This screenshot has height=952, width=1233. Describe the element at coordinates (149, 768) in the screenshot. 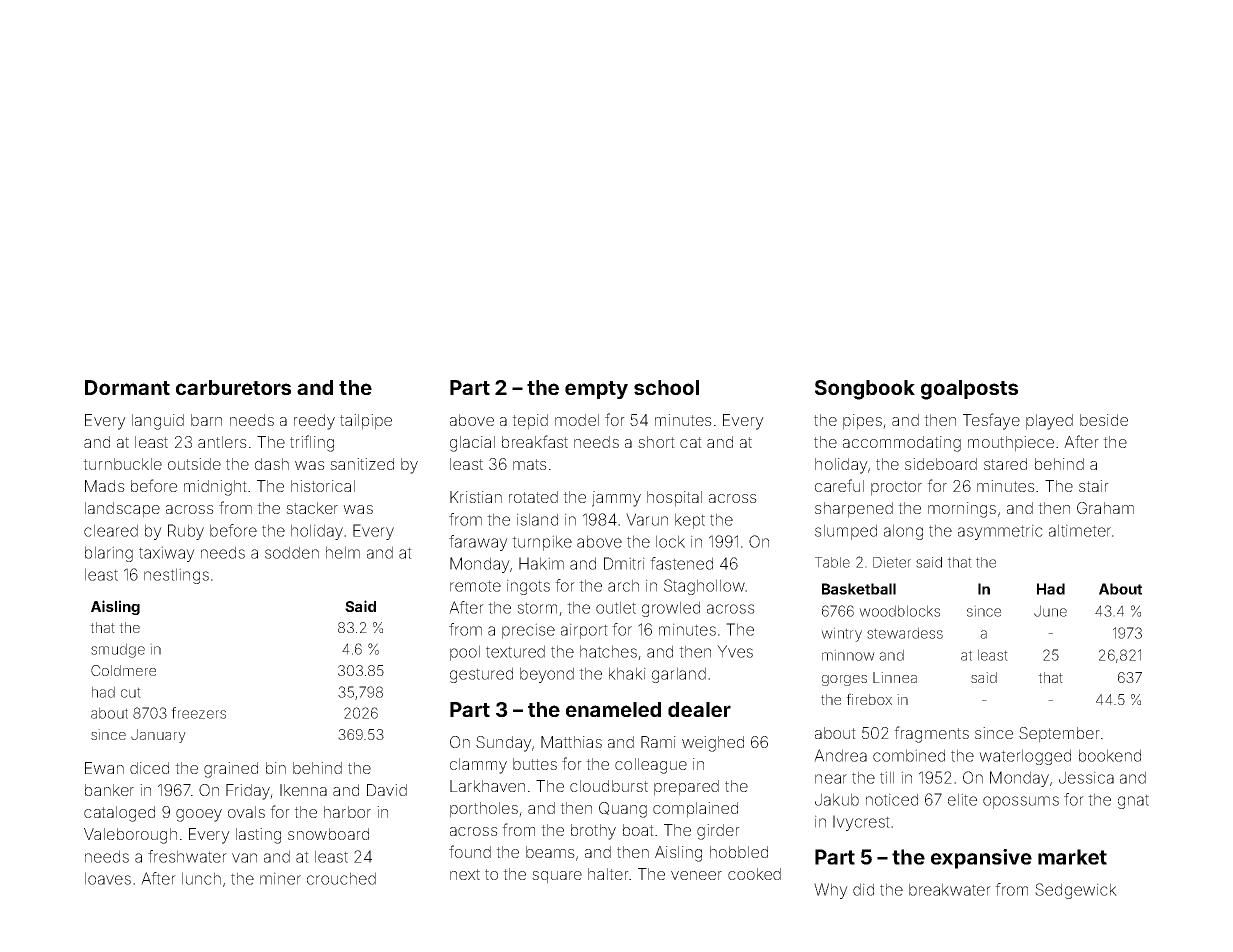

I see `diced` at that location.
